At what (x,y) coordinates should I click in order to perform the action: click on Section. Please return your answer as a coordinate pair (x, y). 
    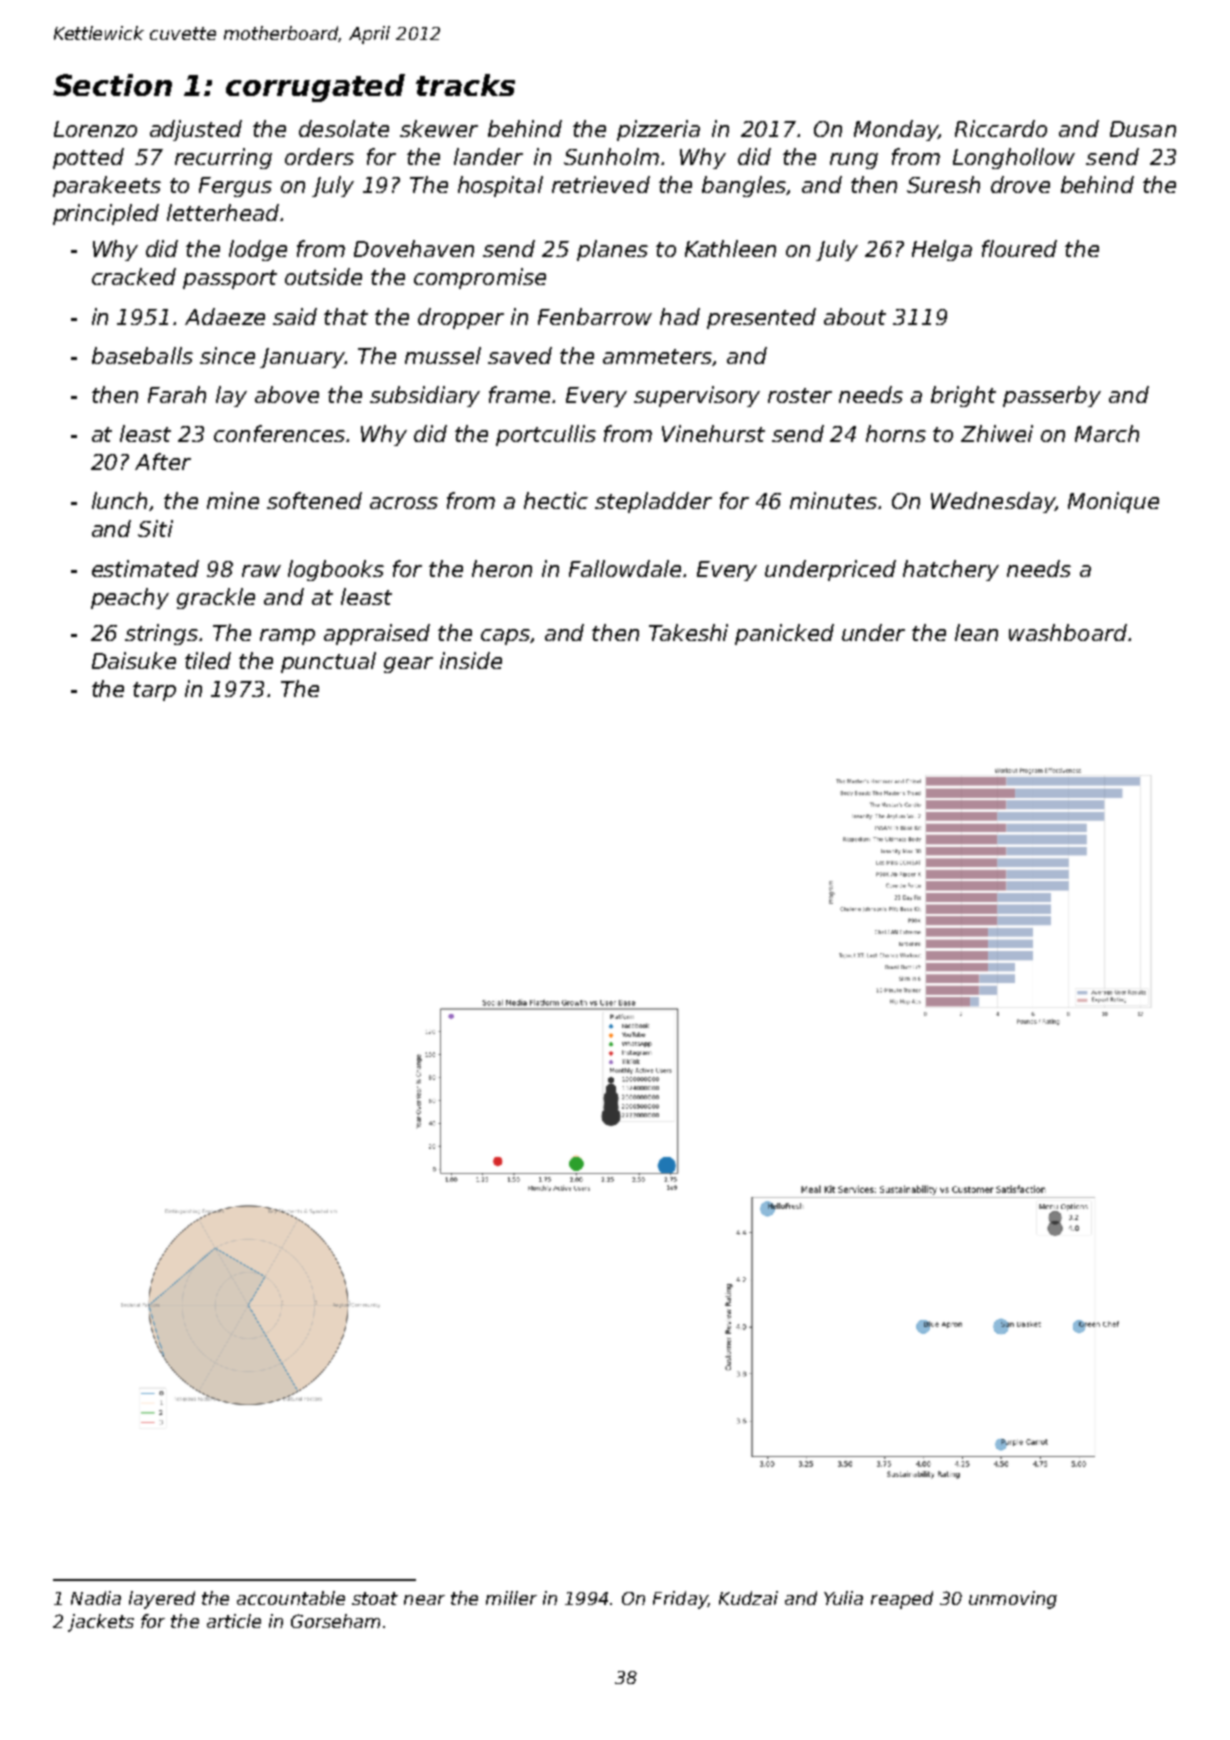
    Looking at the image, I should click on (112, 85).
